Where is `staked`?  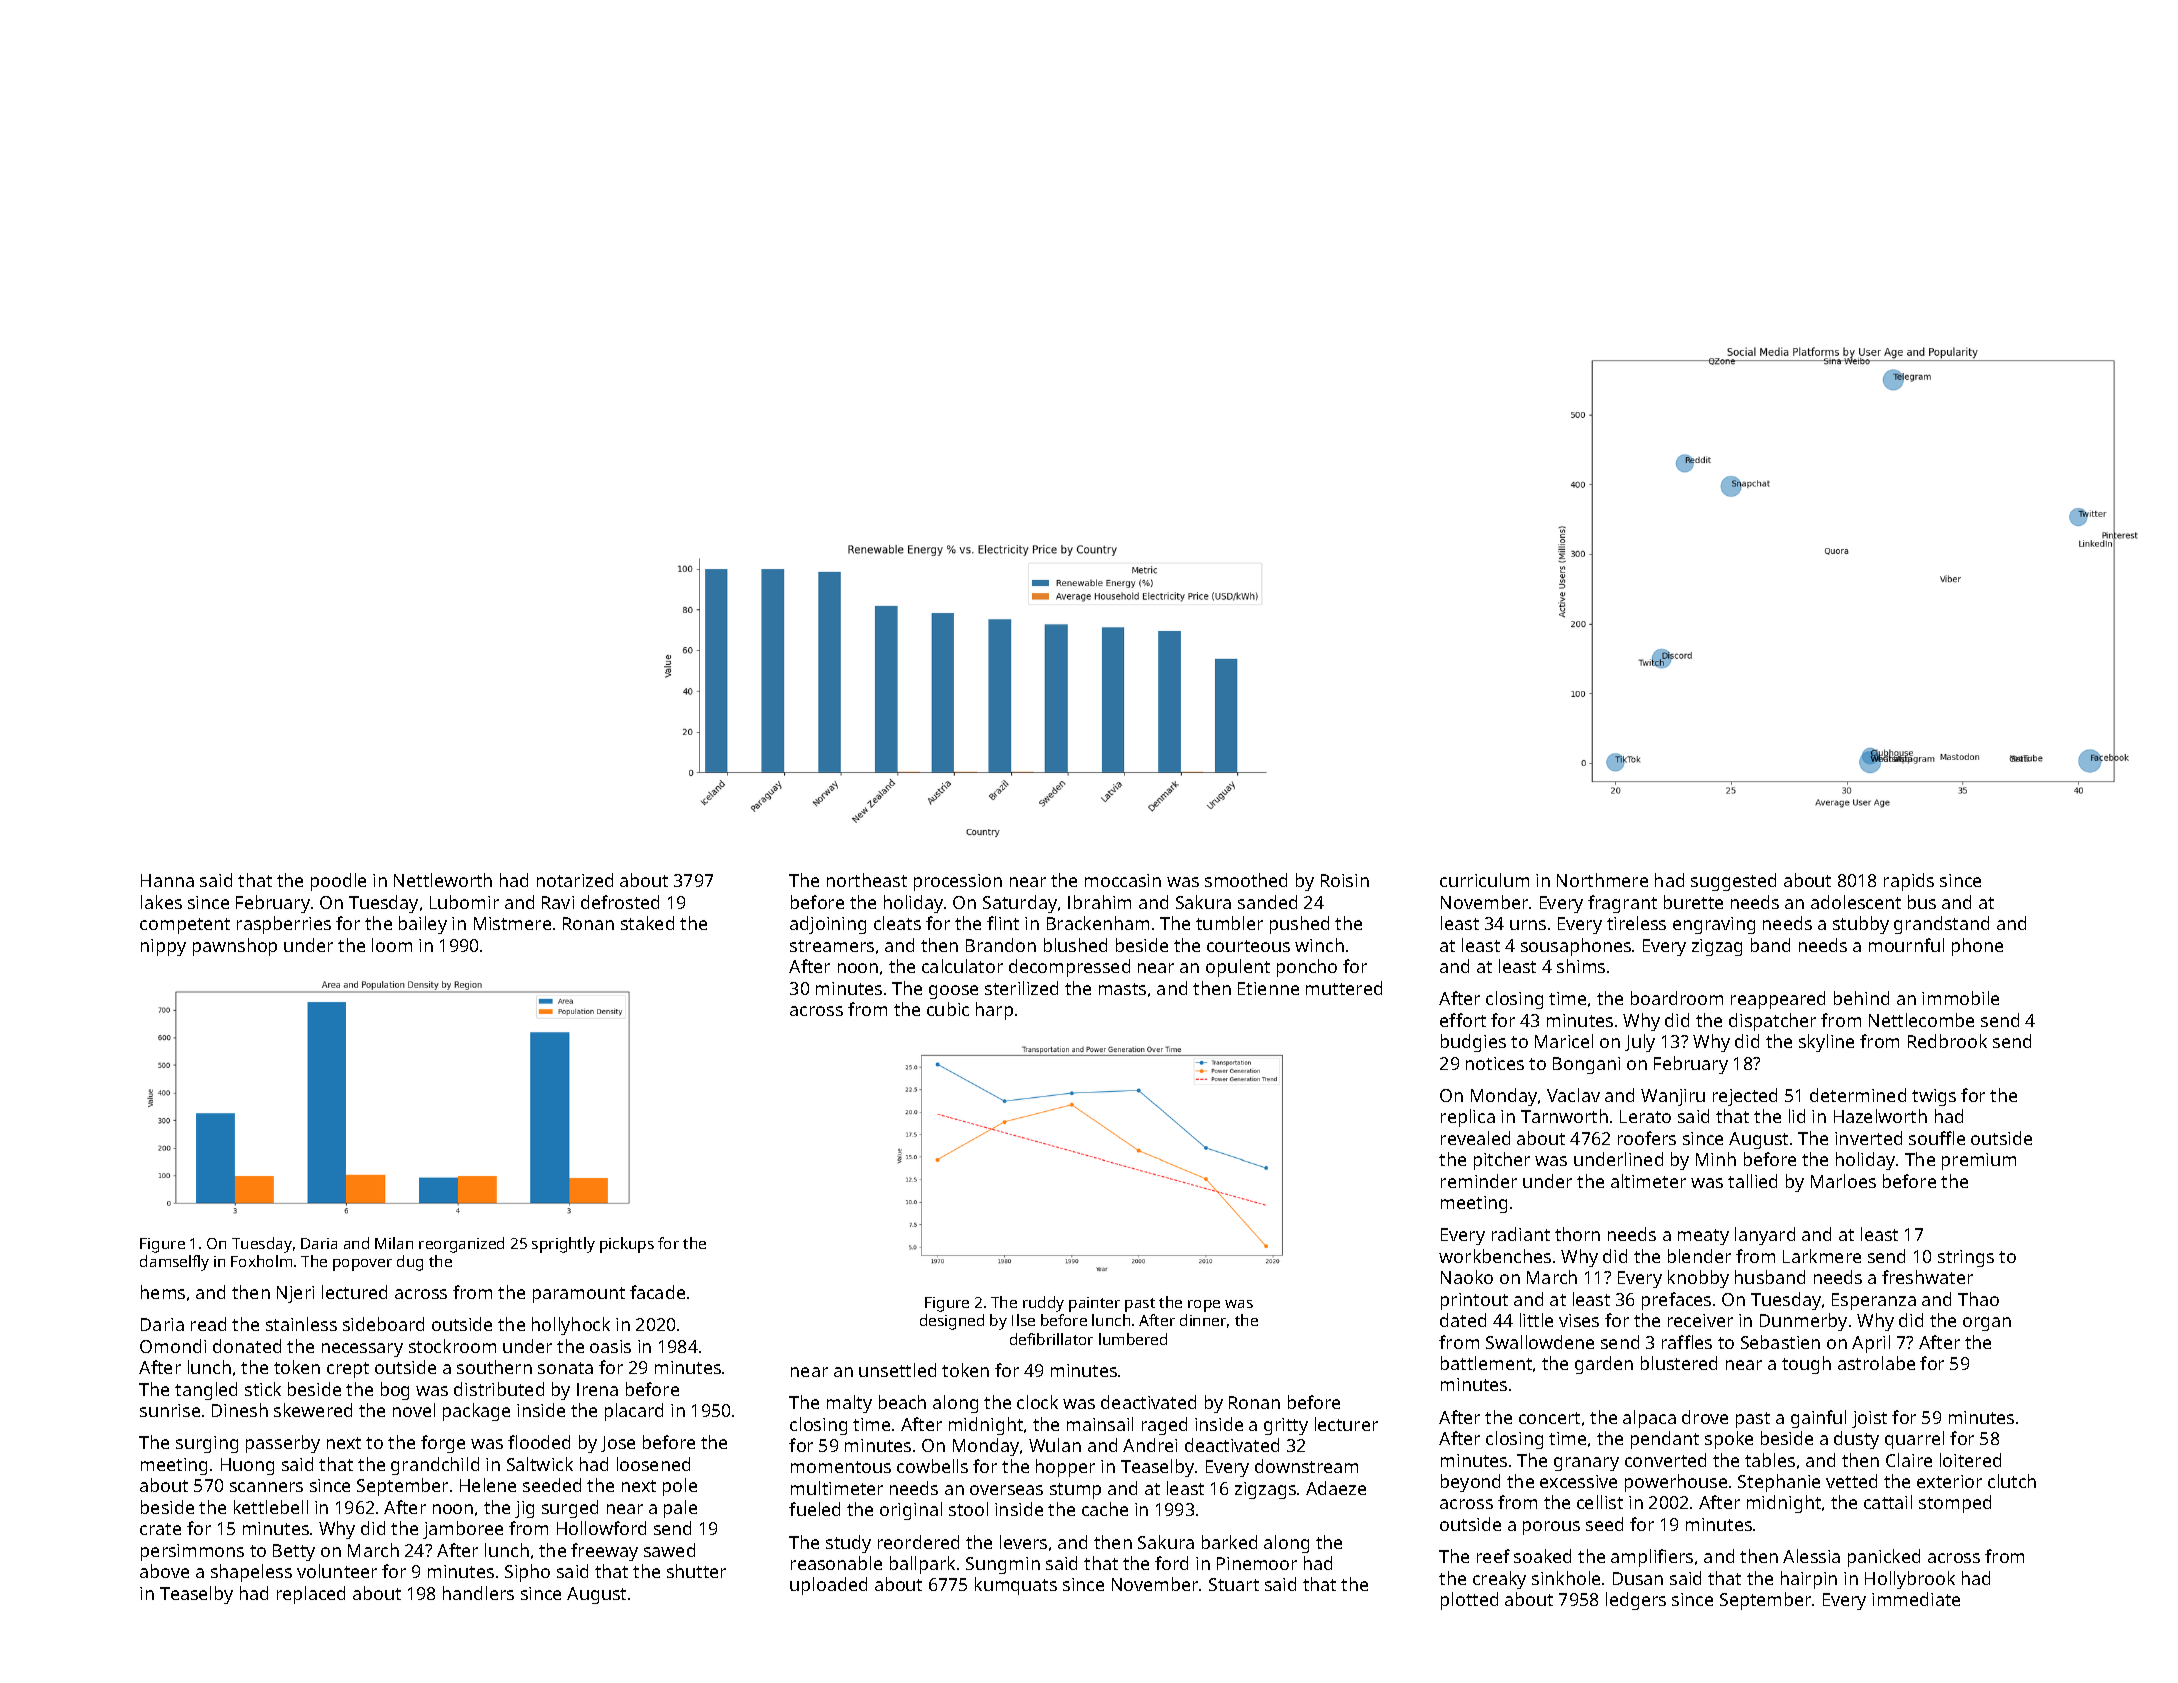
staked is located at coordinates (647, 923).
